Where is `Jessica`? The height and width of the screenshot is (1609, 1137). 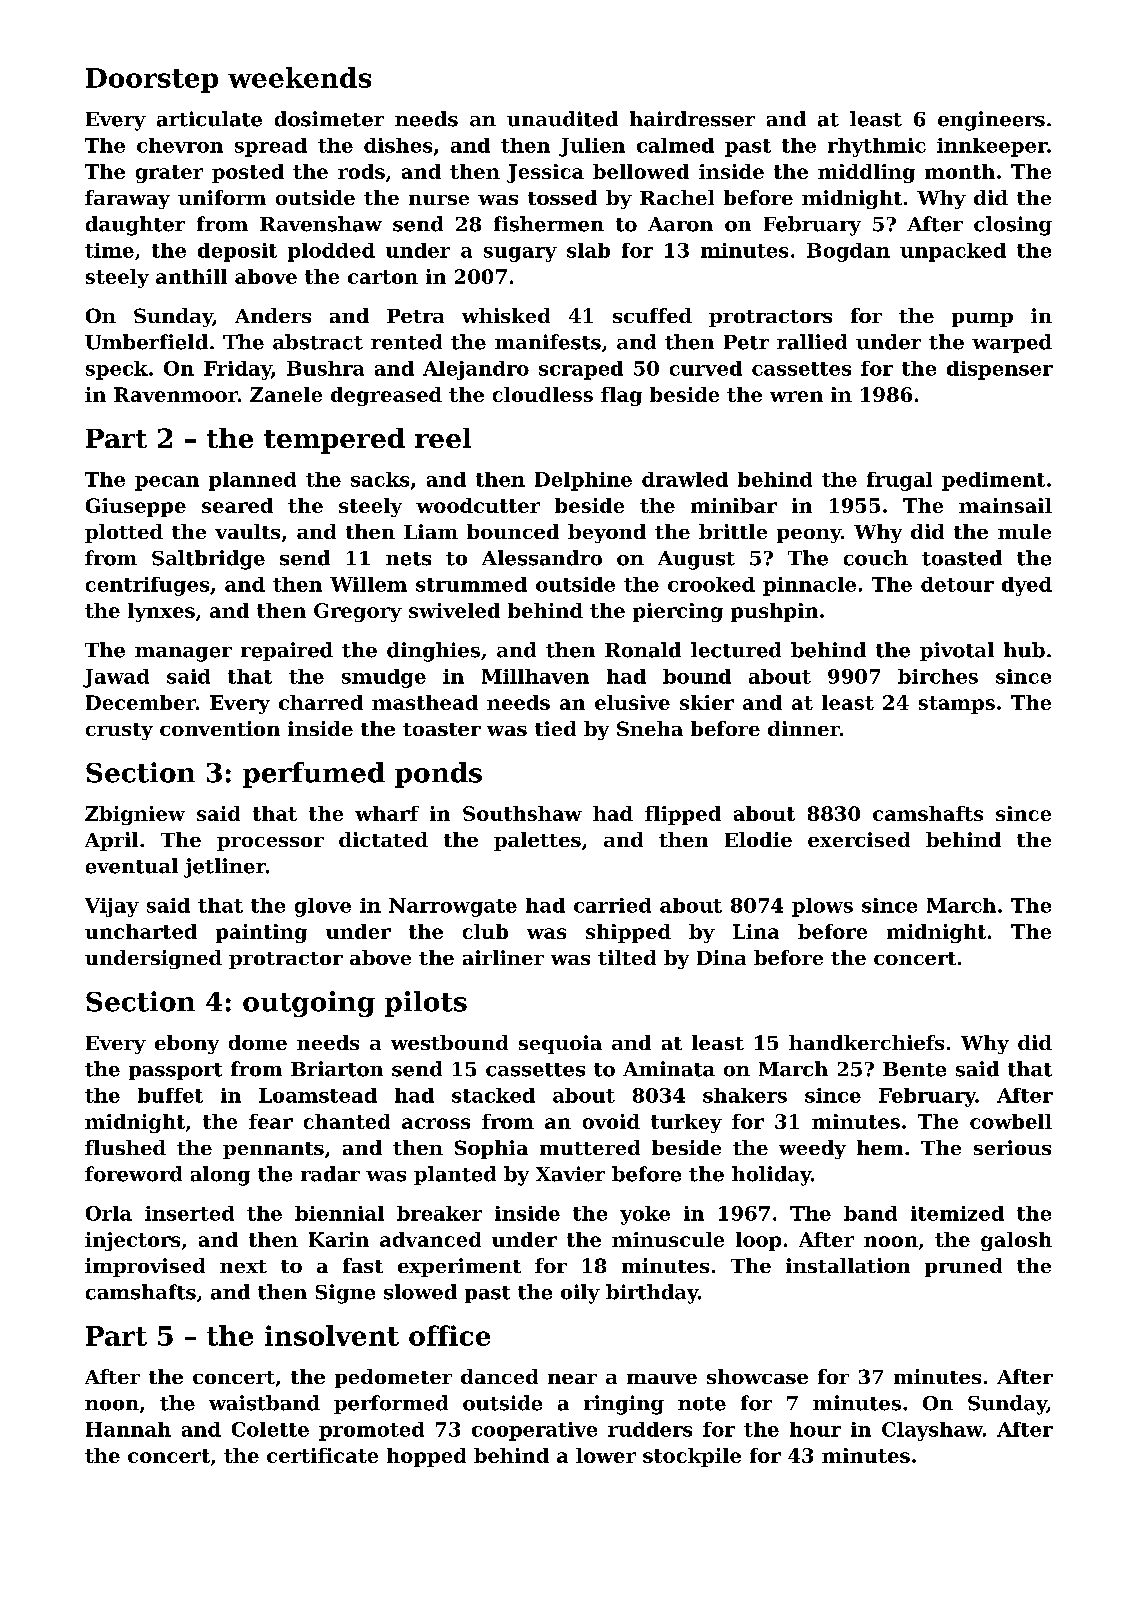 Jessica is located at coordinates (545, 173).
